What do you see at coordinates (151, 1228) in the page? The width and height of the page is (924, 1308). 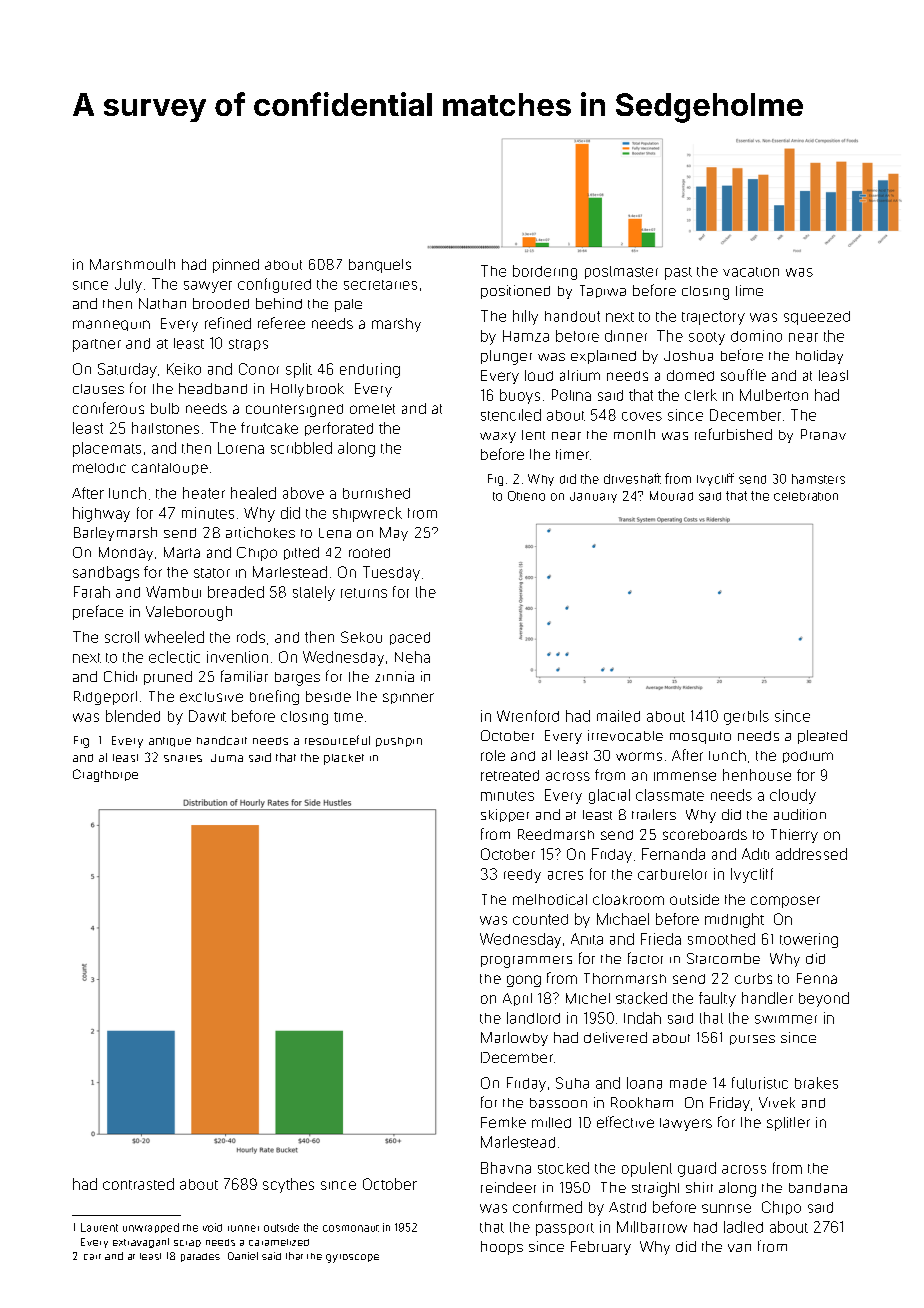 I see `unwrapped` at bounding box center [151, 1228].
